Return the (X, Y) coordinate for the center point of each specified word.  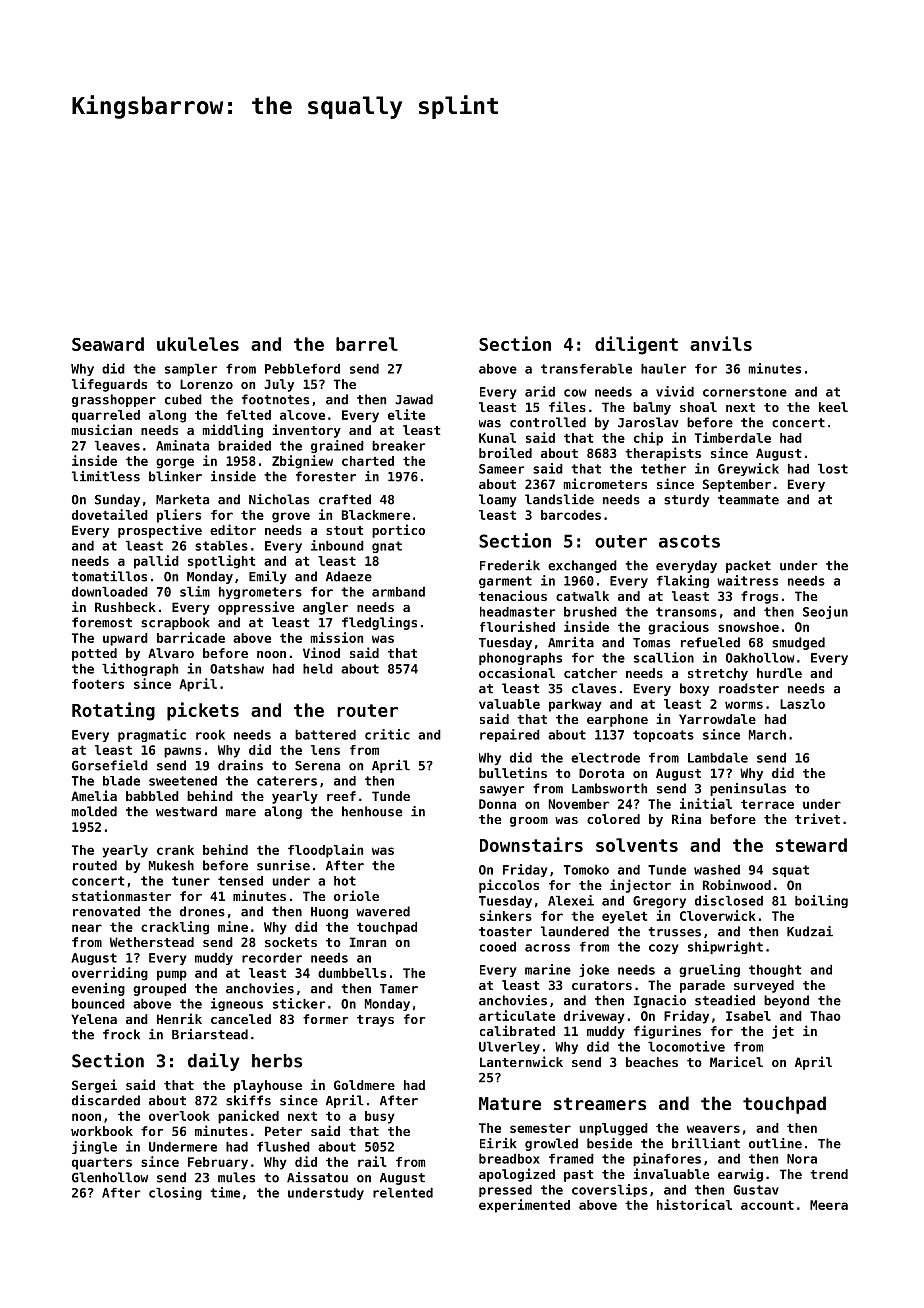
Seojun (825, 612)
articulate (517, 1015)
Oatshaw (237, 669)
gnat (387, 547)
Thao (825, 1016)
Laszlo (802, 704)
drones (202, 911)
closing (175, 1193)
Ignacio (660, 1001)
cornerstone (745, 392)
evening (98, 989)
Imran (368, 942)
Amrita (571, 642)
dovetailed (110, 514)
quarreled (106, 416)
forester (326, 476)
